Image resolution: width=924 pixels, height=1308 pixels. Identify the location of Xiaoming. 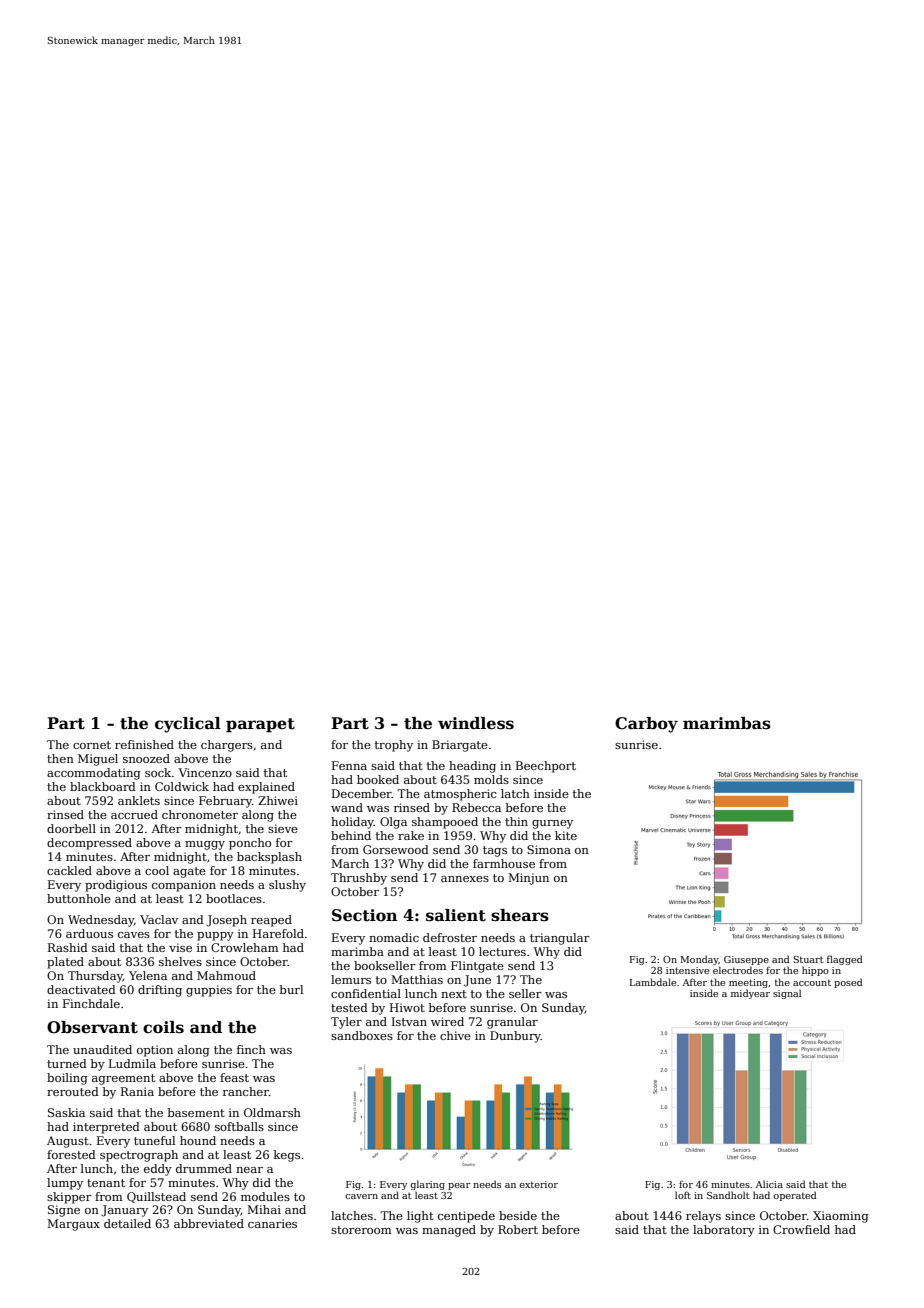
(841, 1217).
